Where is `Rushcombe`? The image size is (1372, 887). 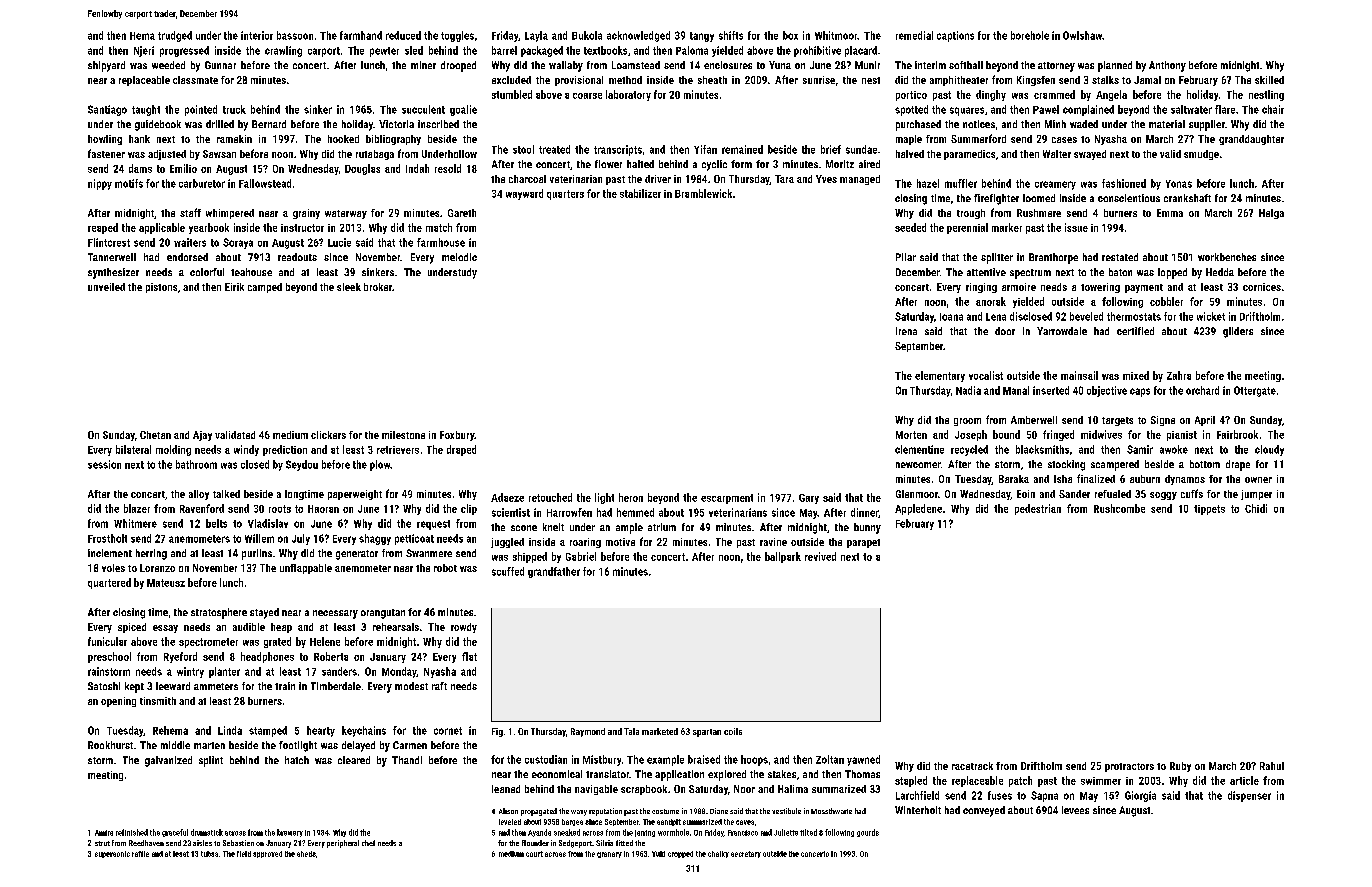 Rushcombe is located at coordinates (1119, 508).
